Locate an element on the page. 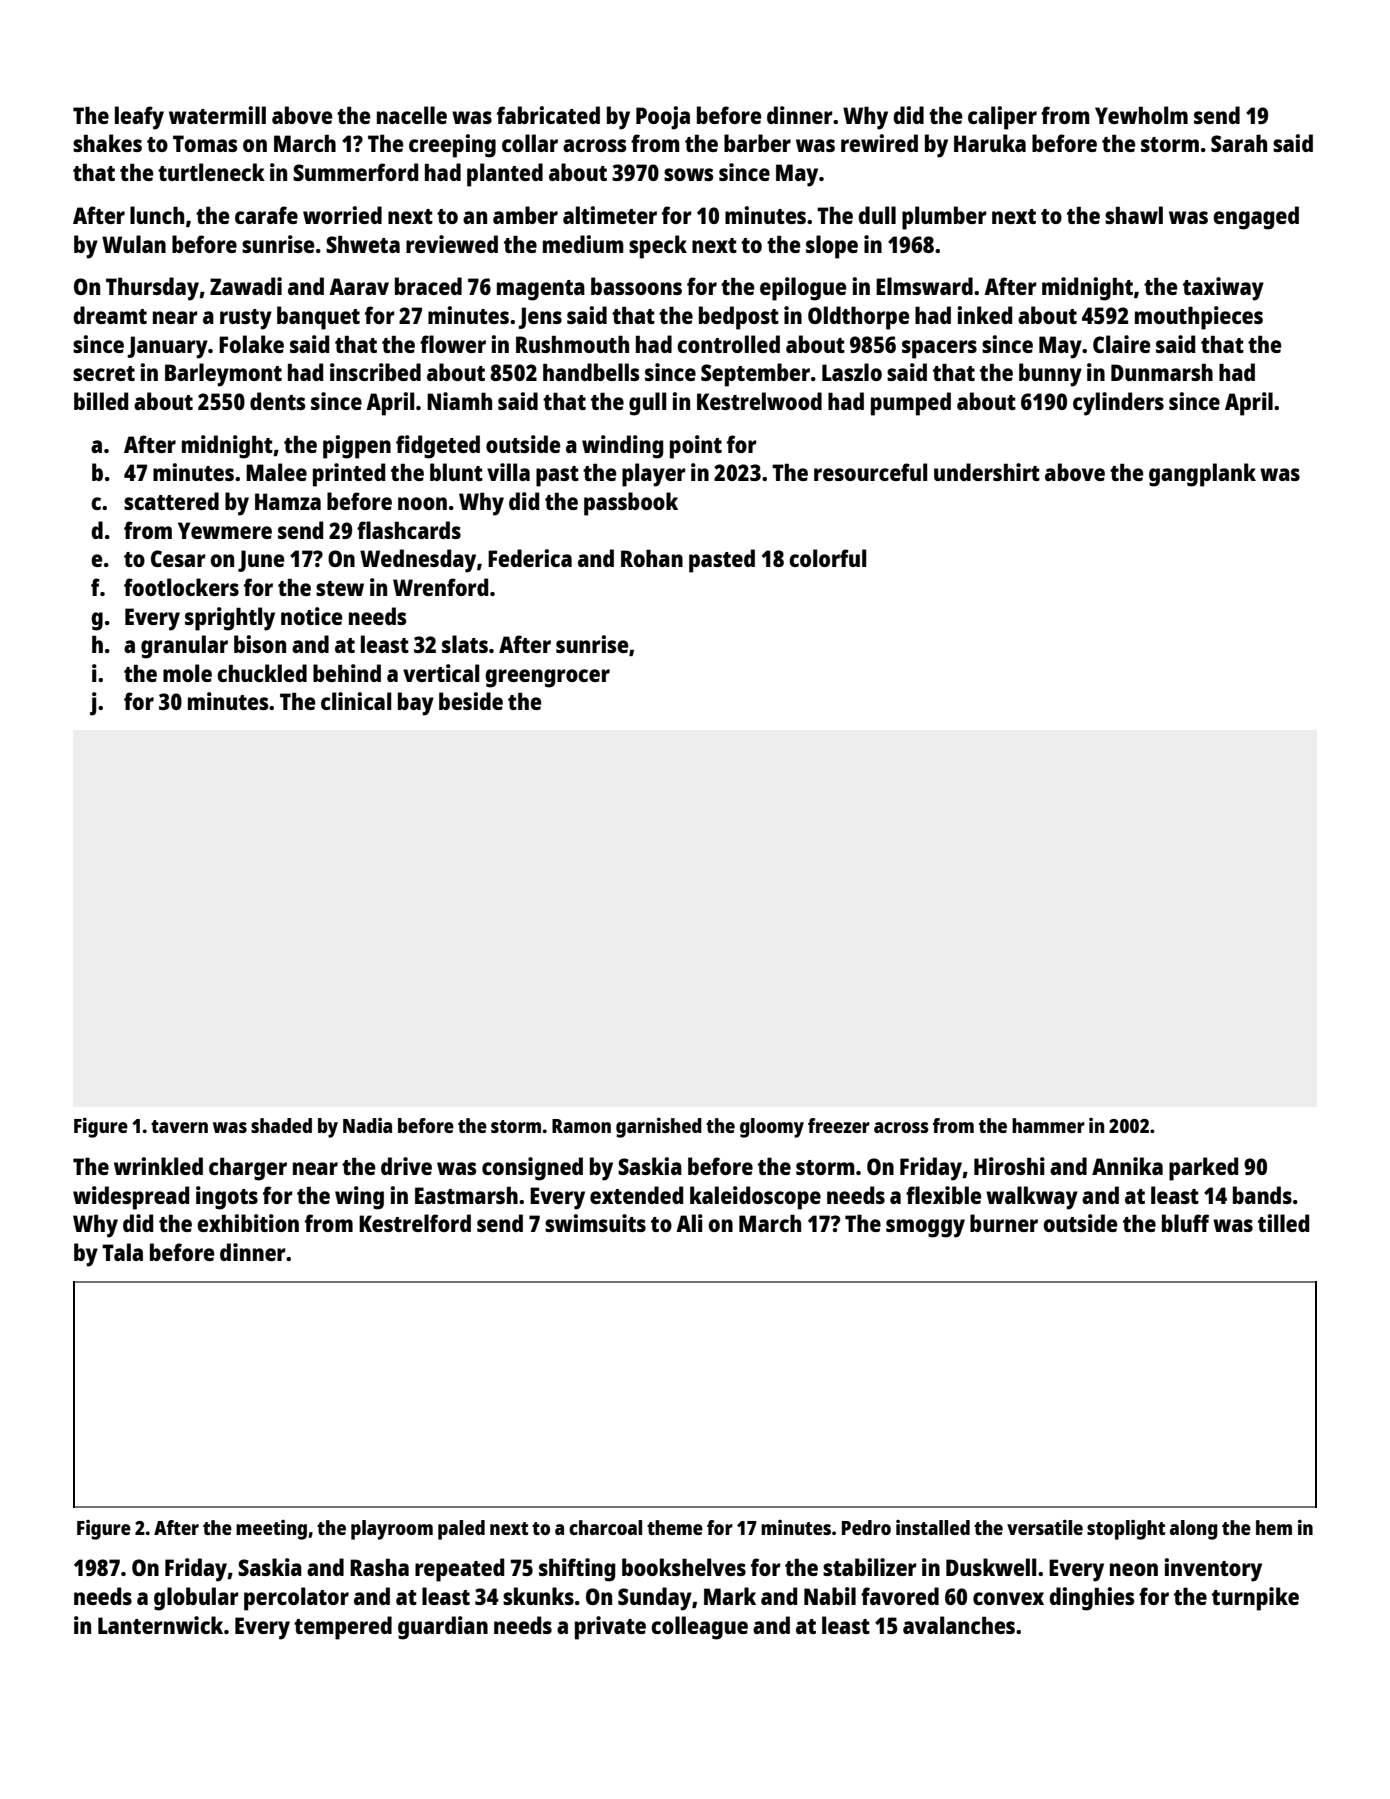  gangplank is located at coordinates (1202, 475).
